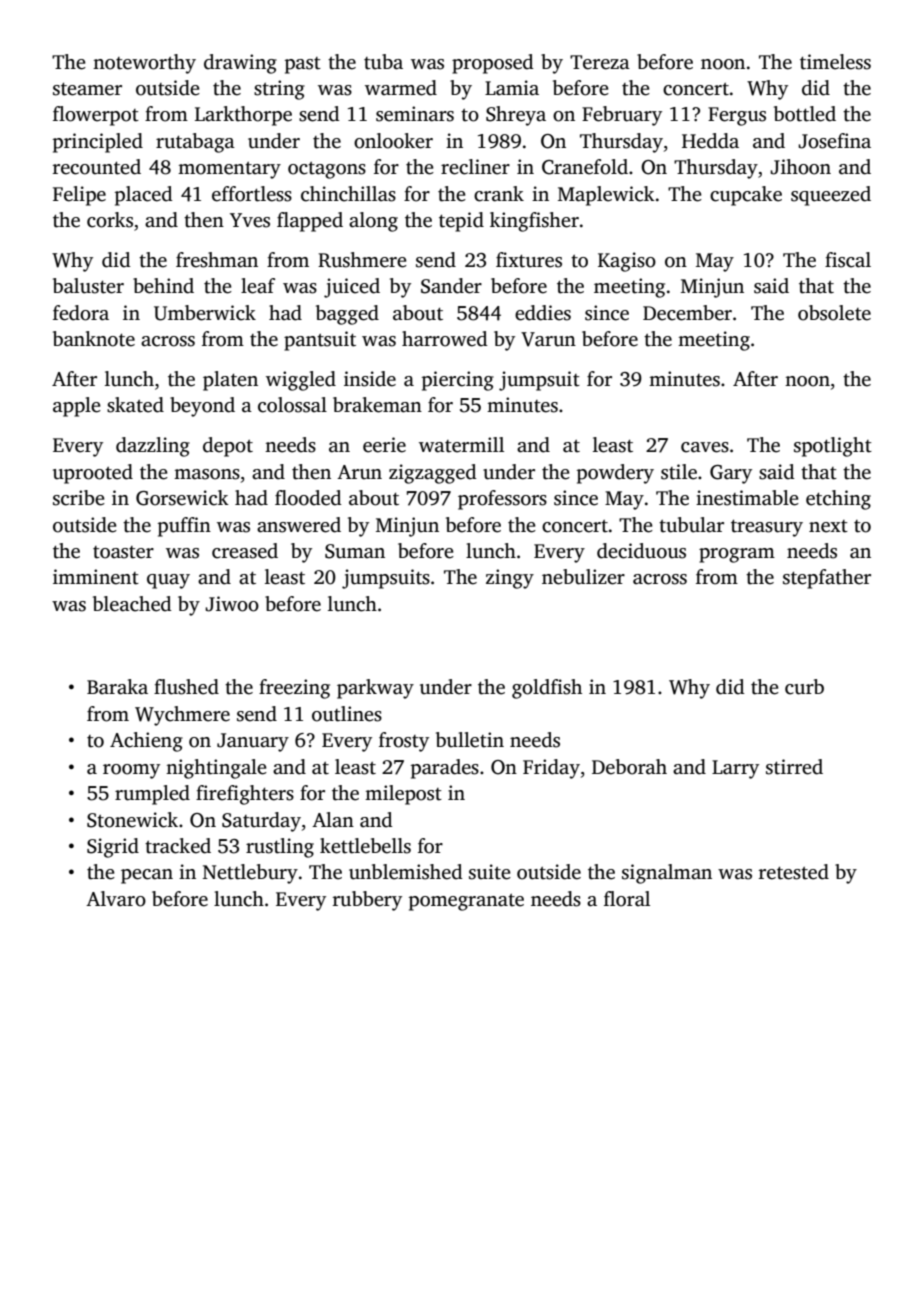 The width and height of the screenshot is (924, 1308). What do you see at coordinates (687, 313) in the screenshot?
I see `December` at bounding box center [687, 313].
